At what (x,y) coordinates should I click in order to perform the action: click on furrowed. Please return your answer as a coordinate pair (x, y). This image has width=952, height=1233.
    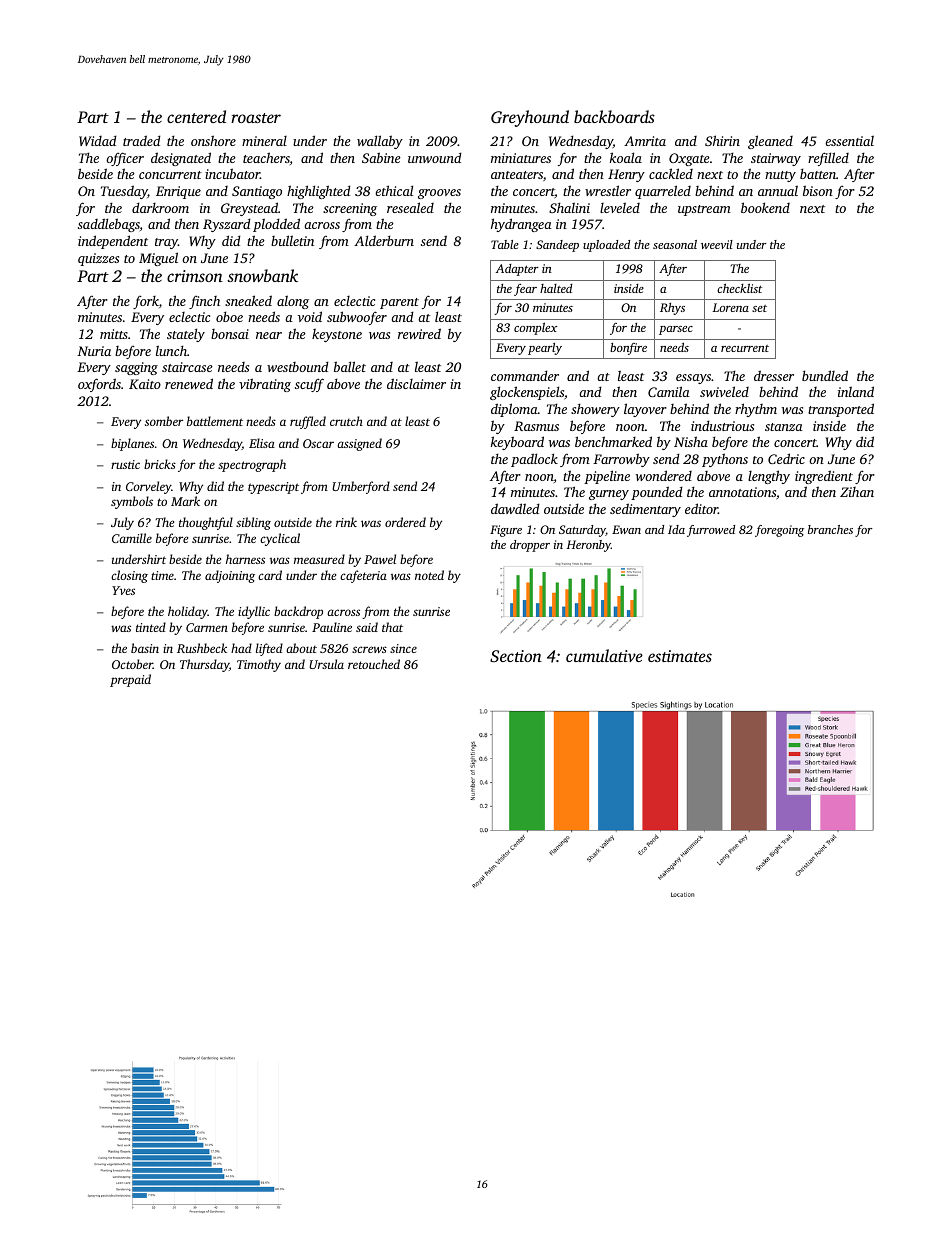
    Looking at the image, I should click on (711, 531).
